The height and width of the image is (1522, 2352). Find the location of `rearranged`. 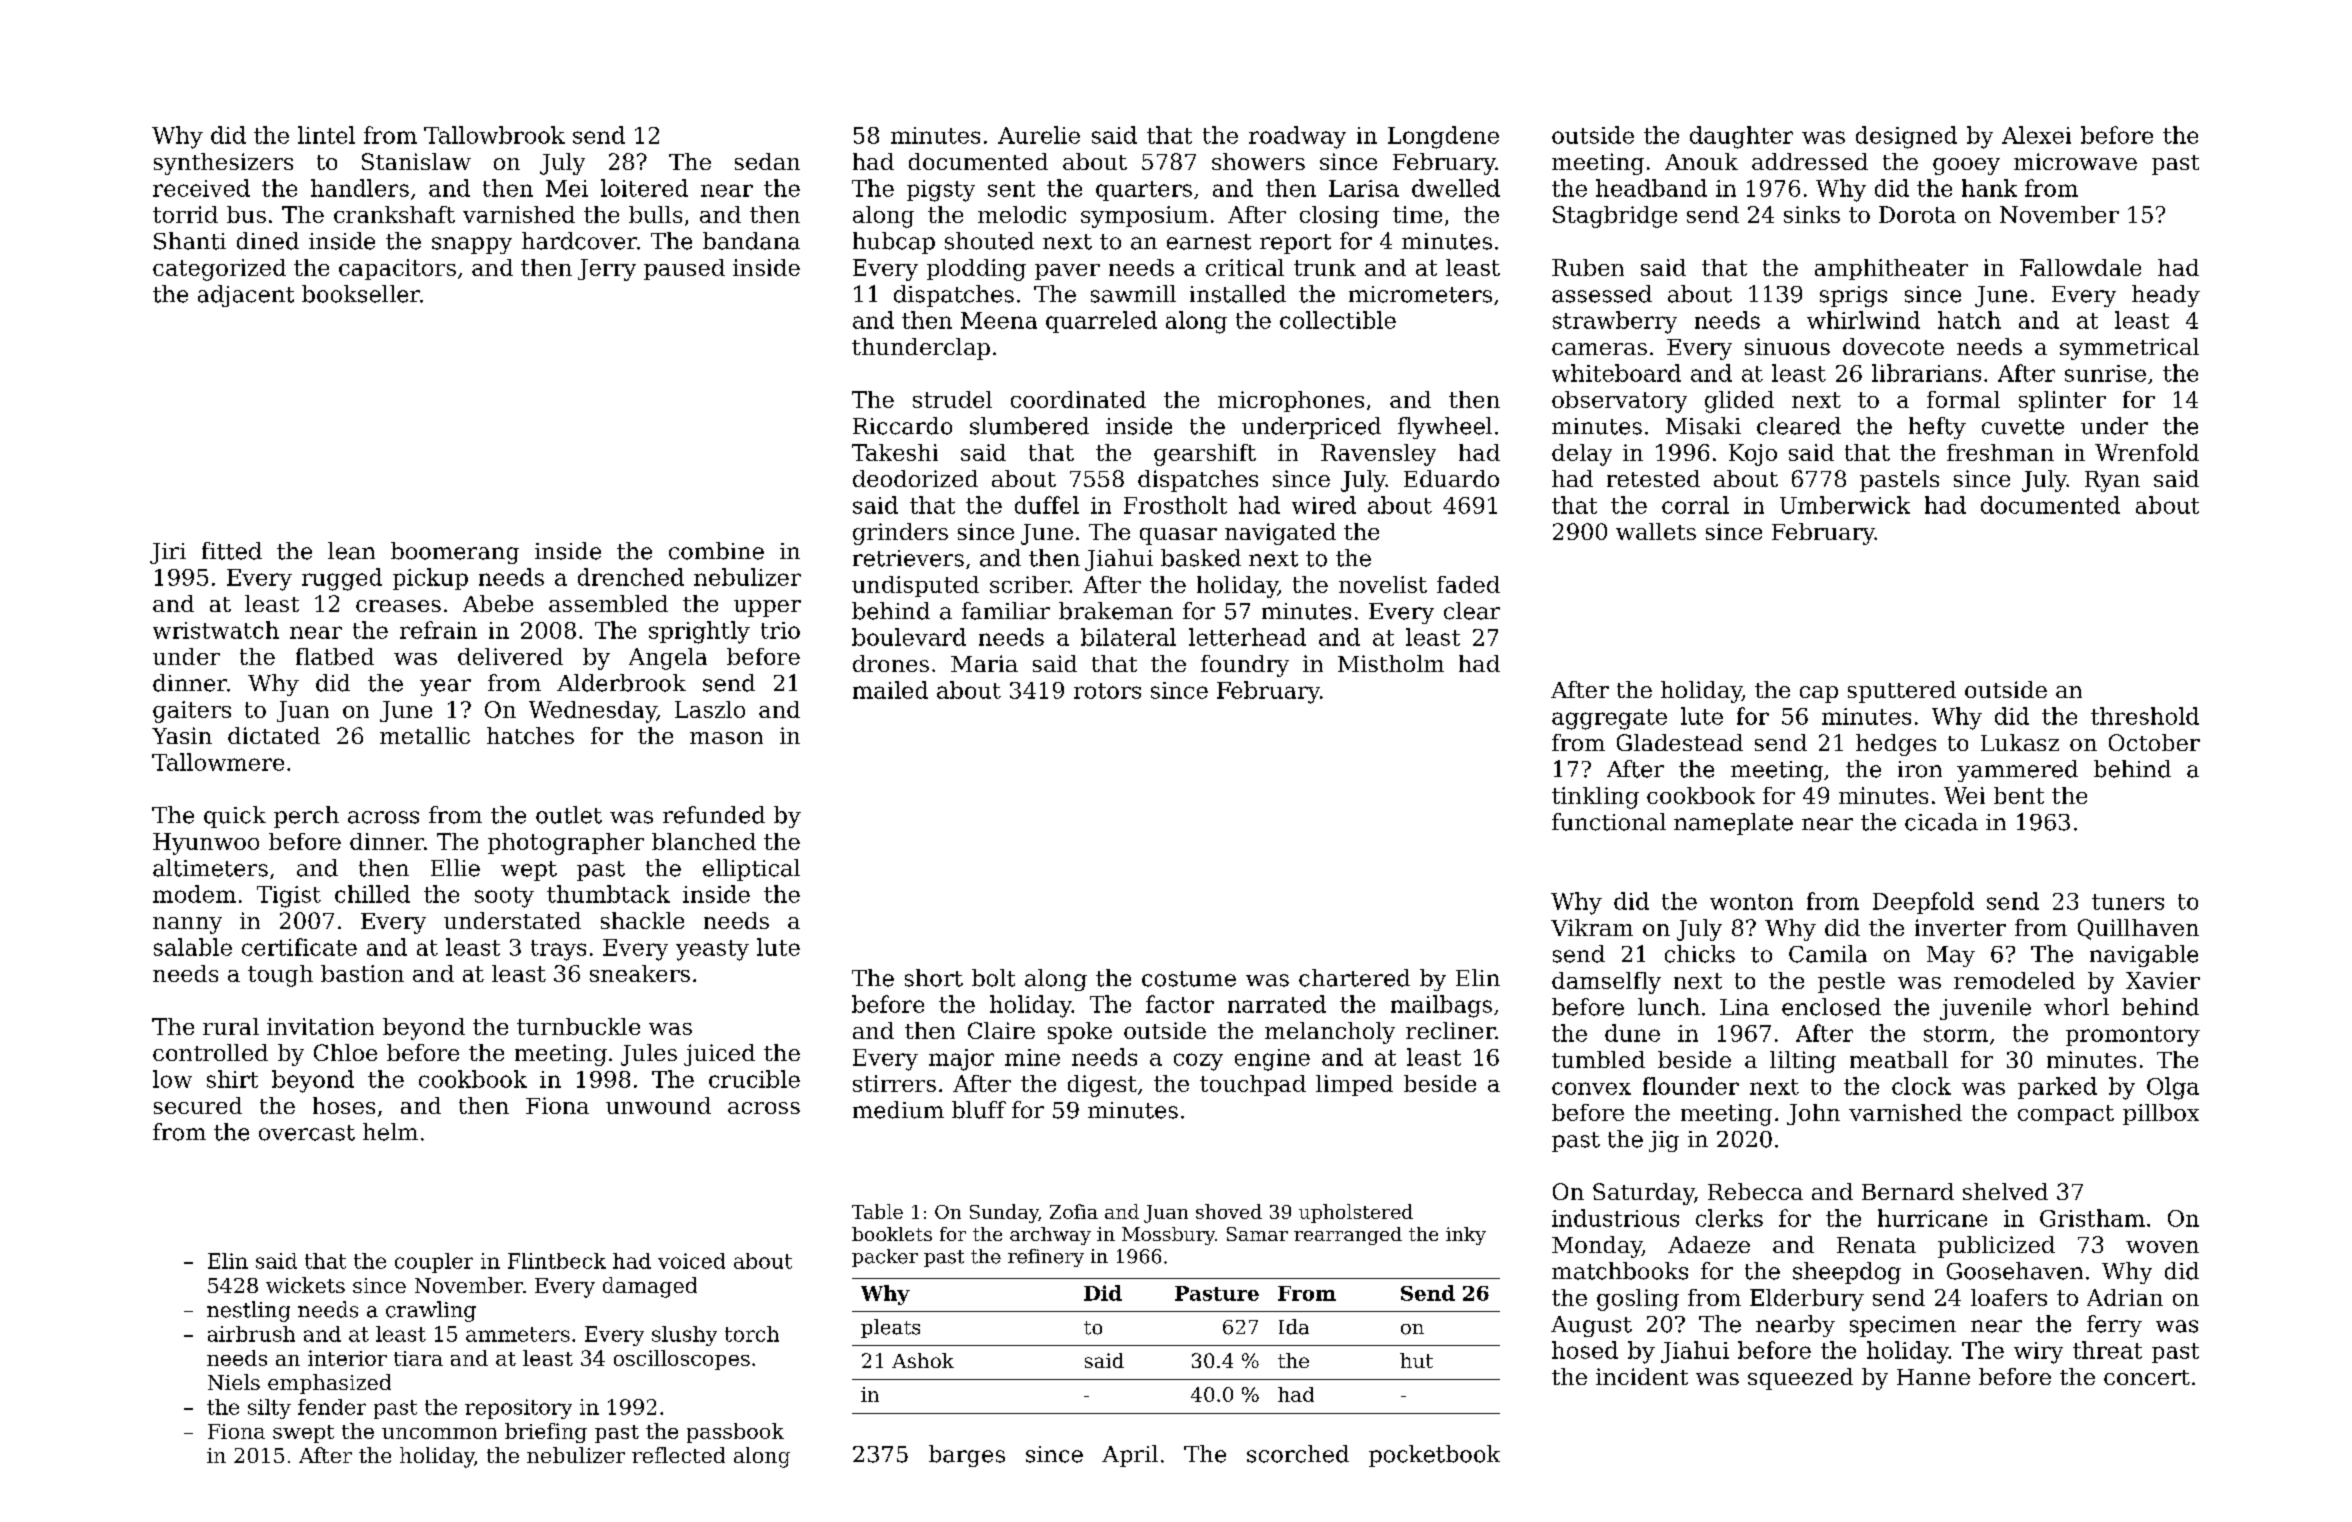

rearranged is located at coordinates (1348, 1236).
